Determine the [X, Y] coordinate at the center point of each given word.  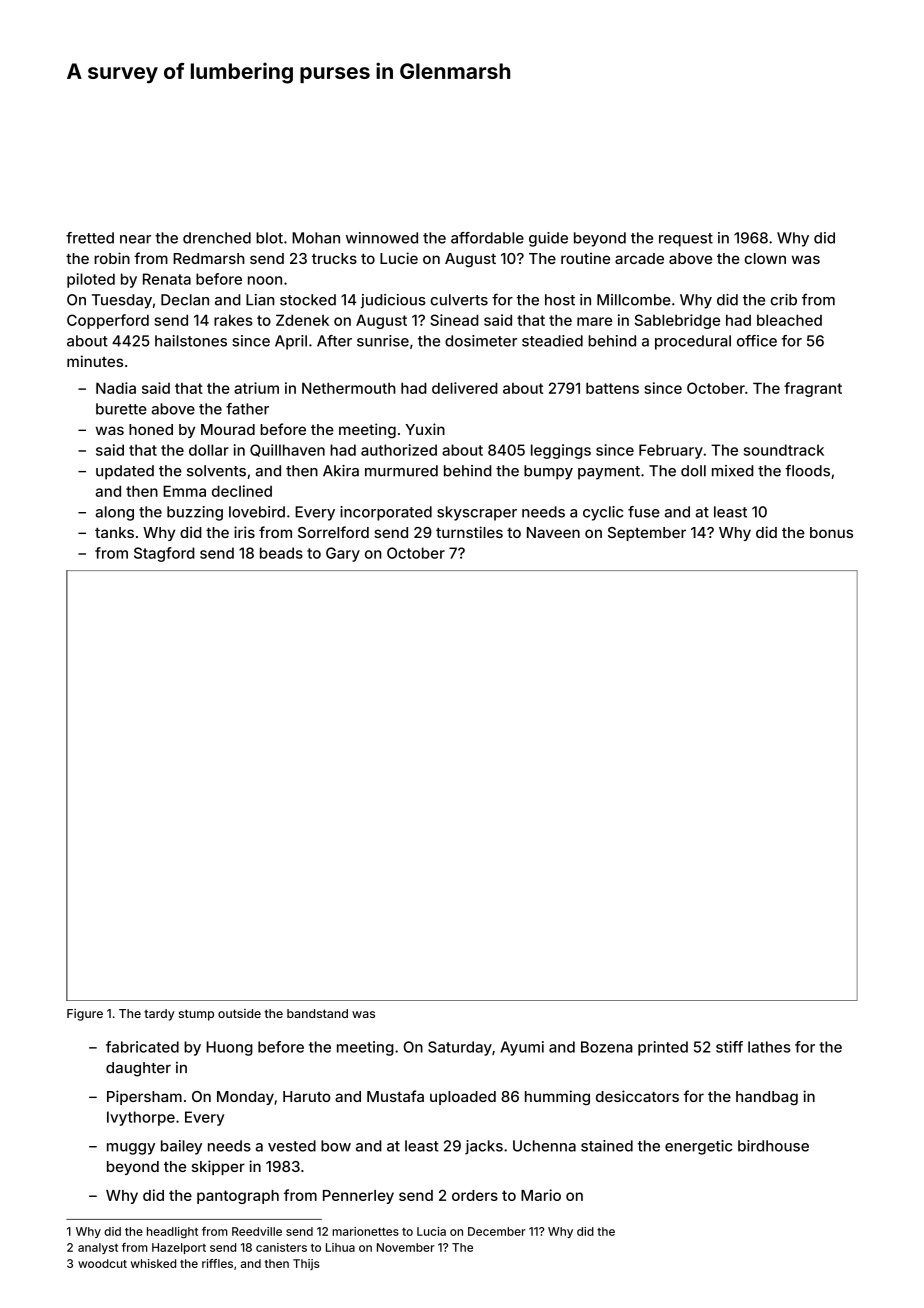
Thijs [306, 1264]
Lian [260, 300]
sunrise [383, 341]
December [497, 1231]
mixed [733, 471]
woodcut [102, 1263]
